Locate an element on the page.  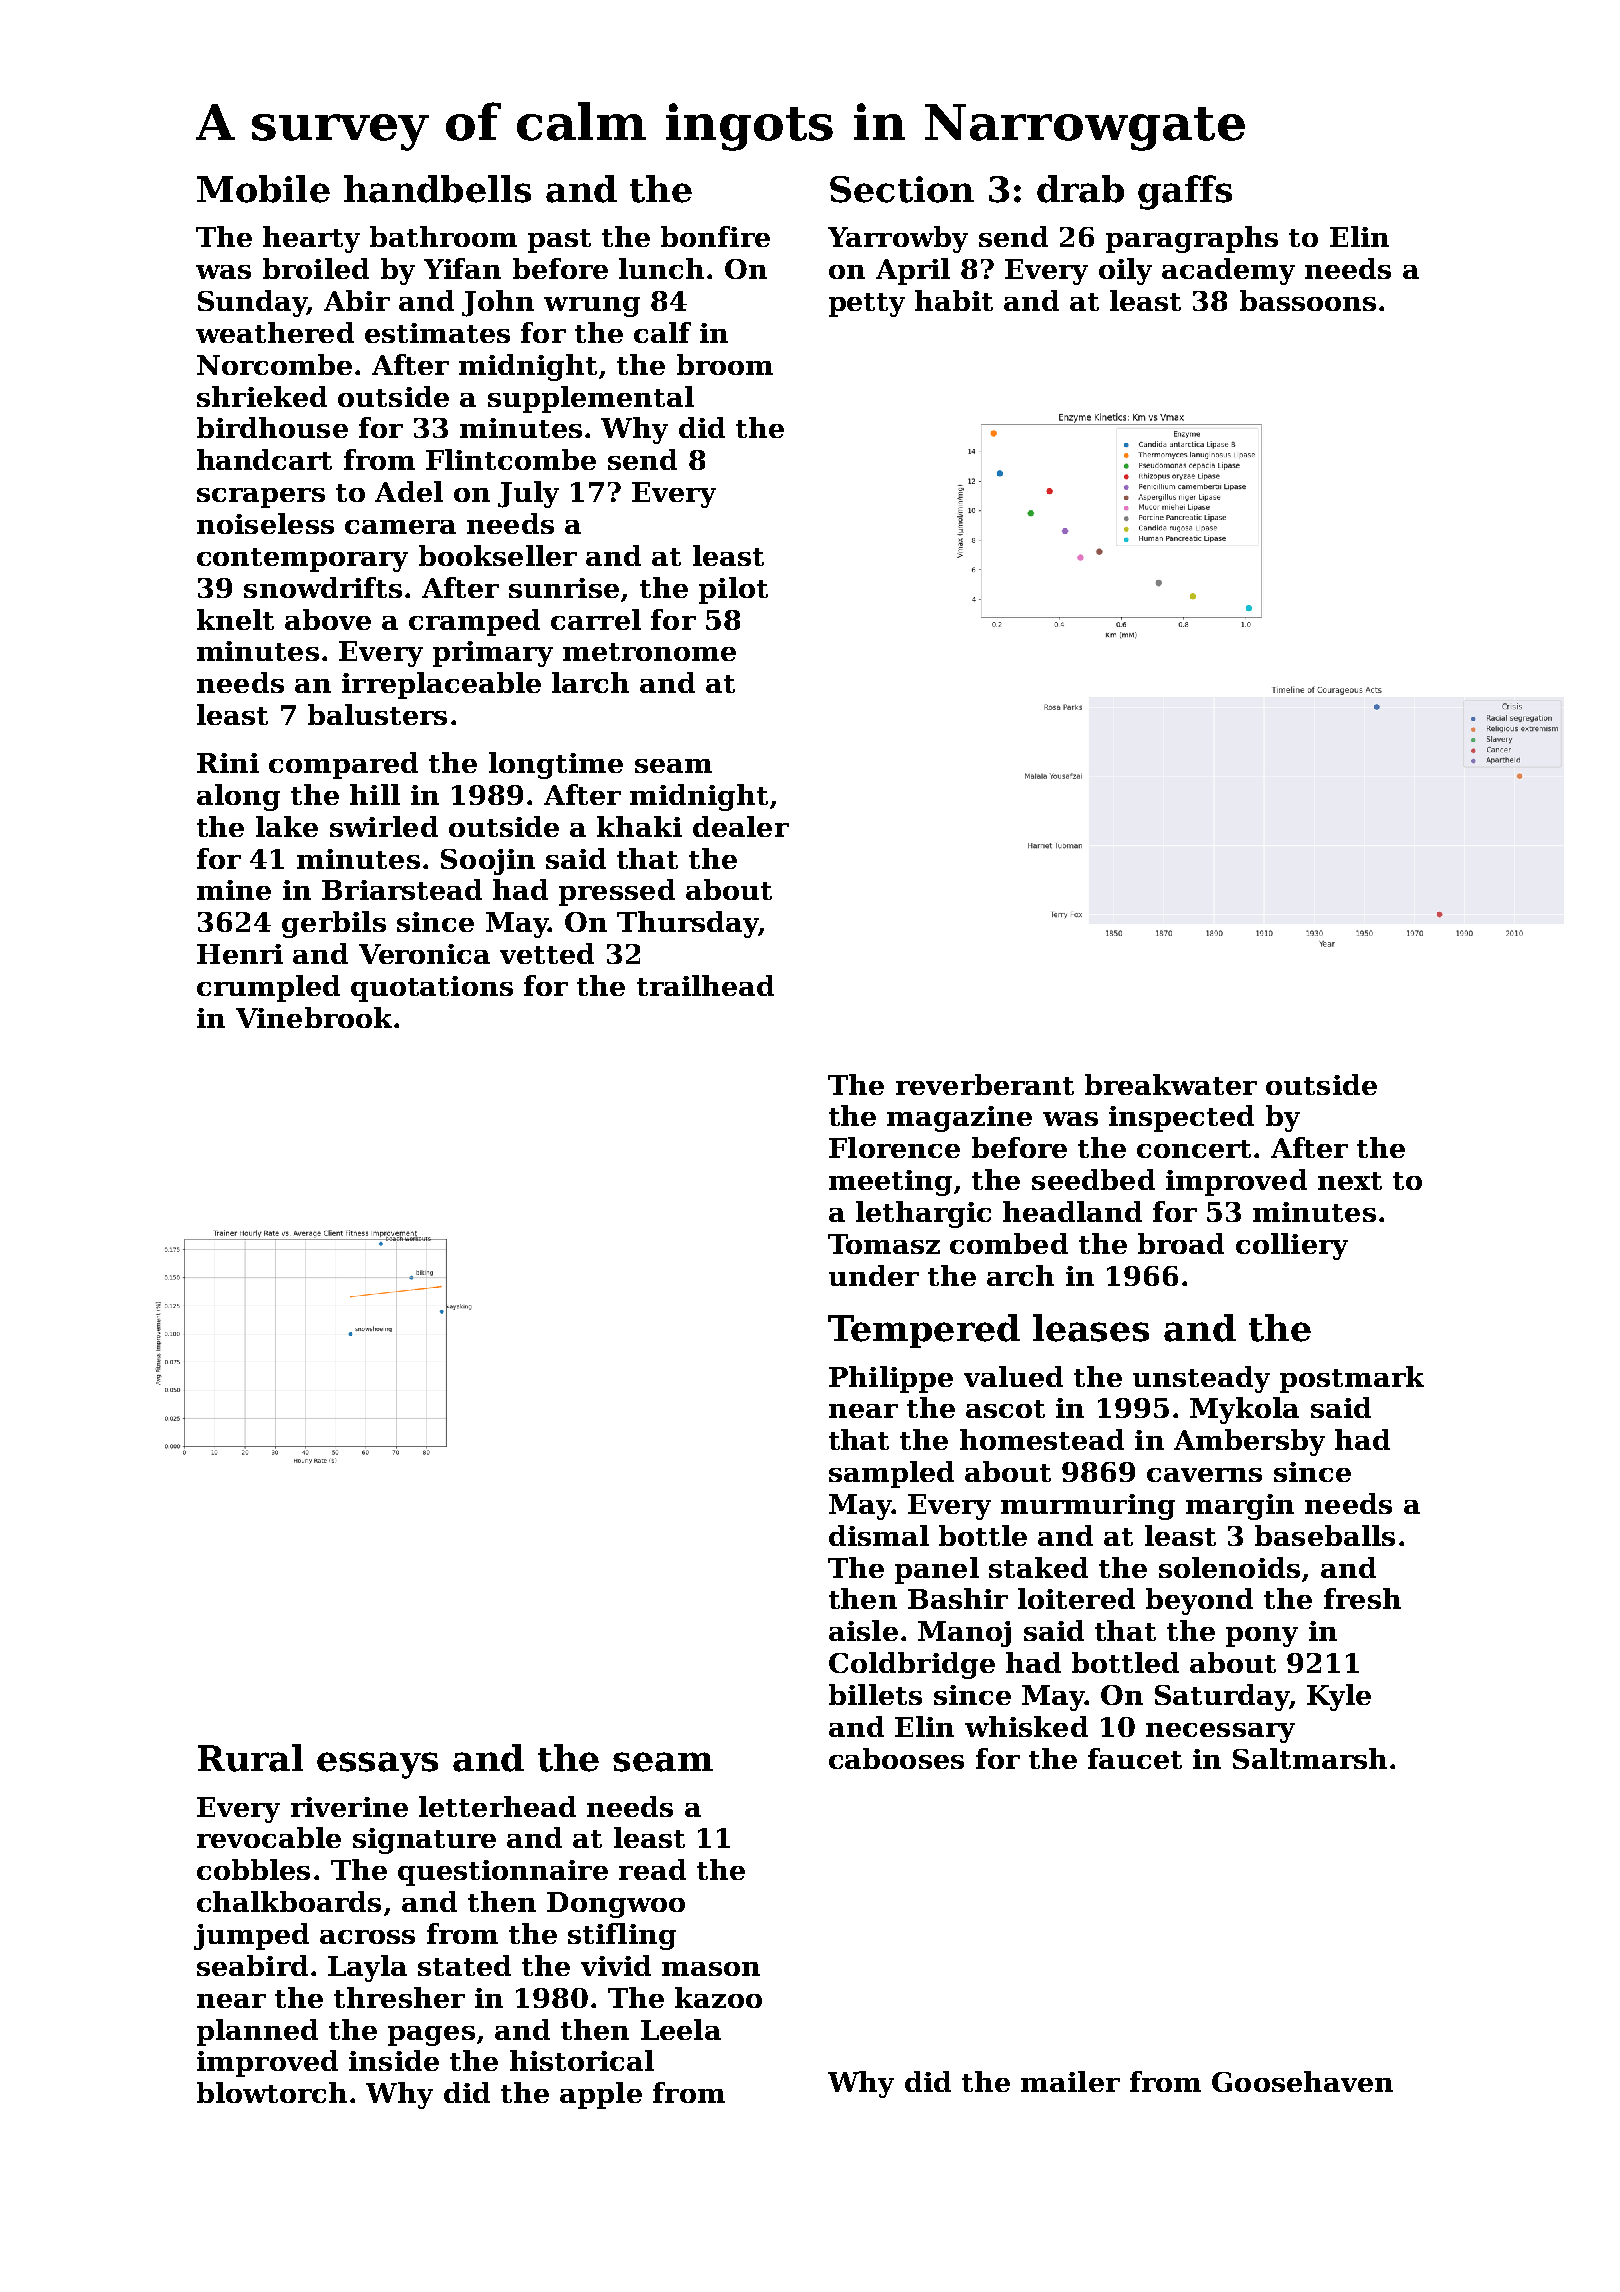
bassoons is located at coordinates (1308, 300).
